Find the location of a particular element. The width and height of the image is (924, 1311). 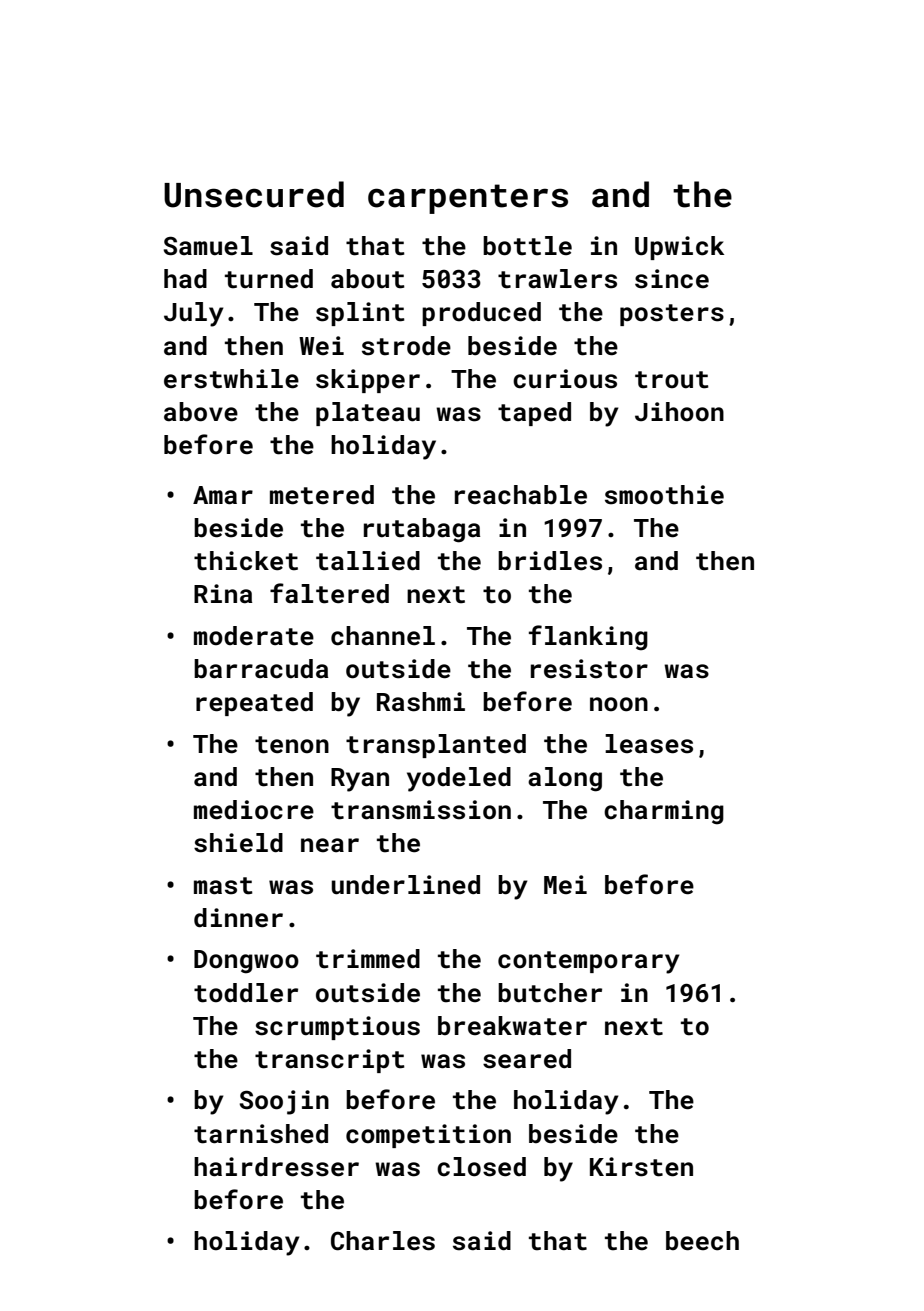

seared is located at coordinates (527, 1059).
